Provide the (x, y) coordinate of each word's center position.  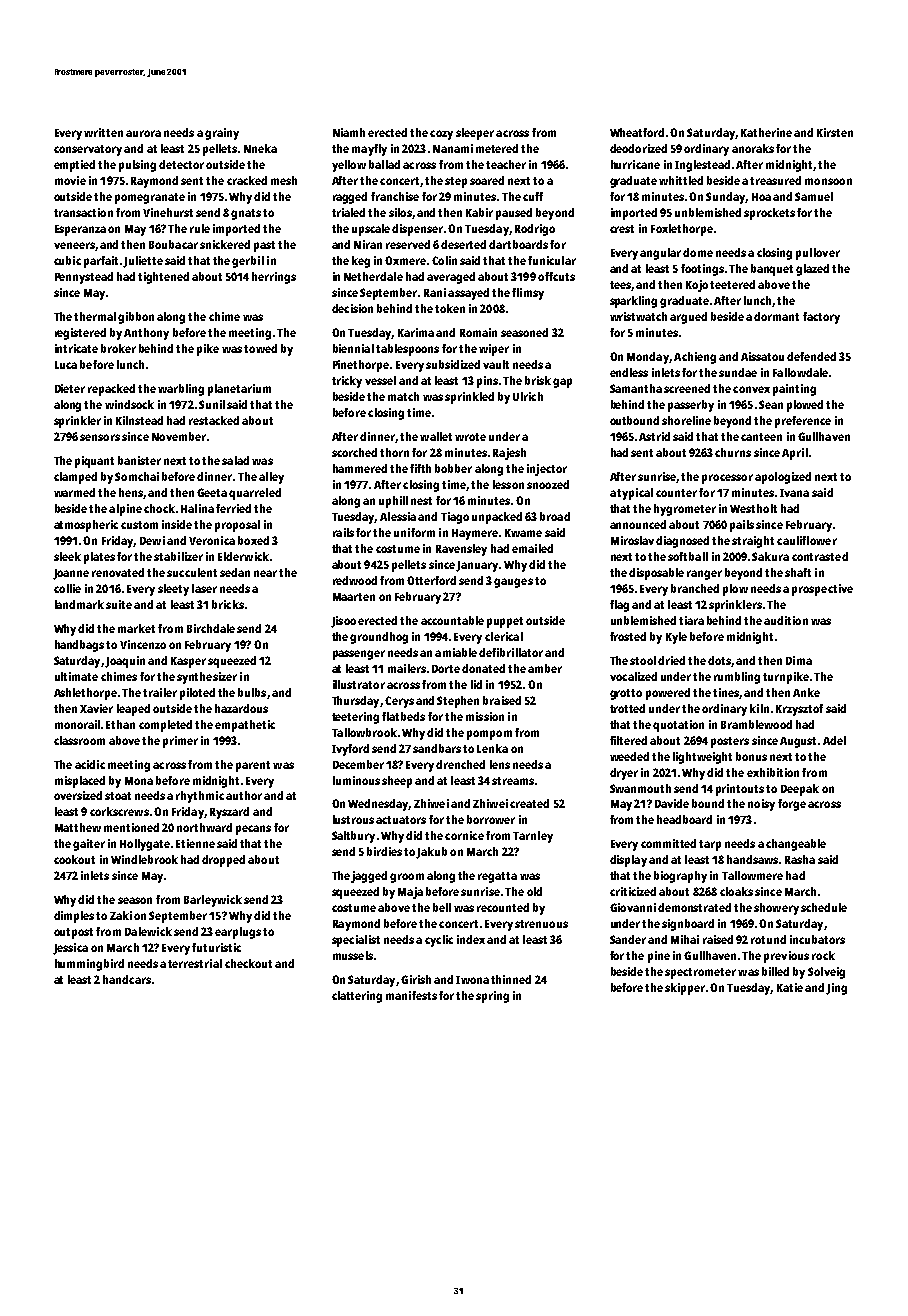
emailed (532, 548)
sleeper (475, 134)
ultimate (76, 676)
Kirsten (835, 132)
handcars (127, 979)
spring (492, 997)
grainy (222, 134)
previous (786, 957)
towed (260, 348)
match (403, 396)
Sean (771, 404)
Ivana (794, 493)
